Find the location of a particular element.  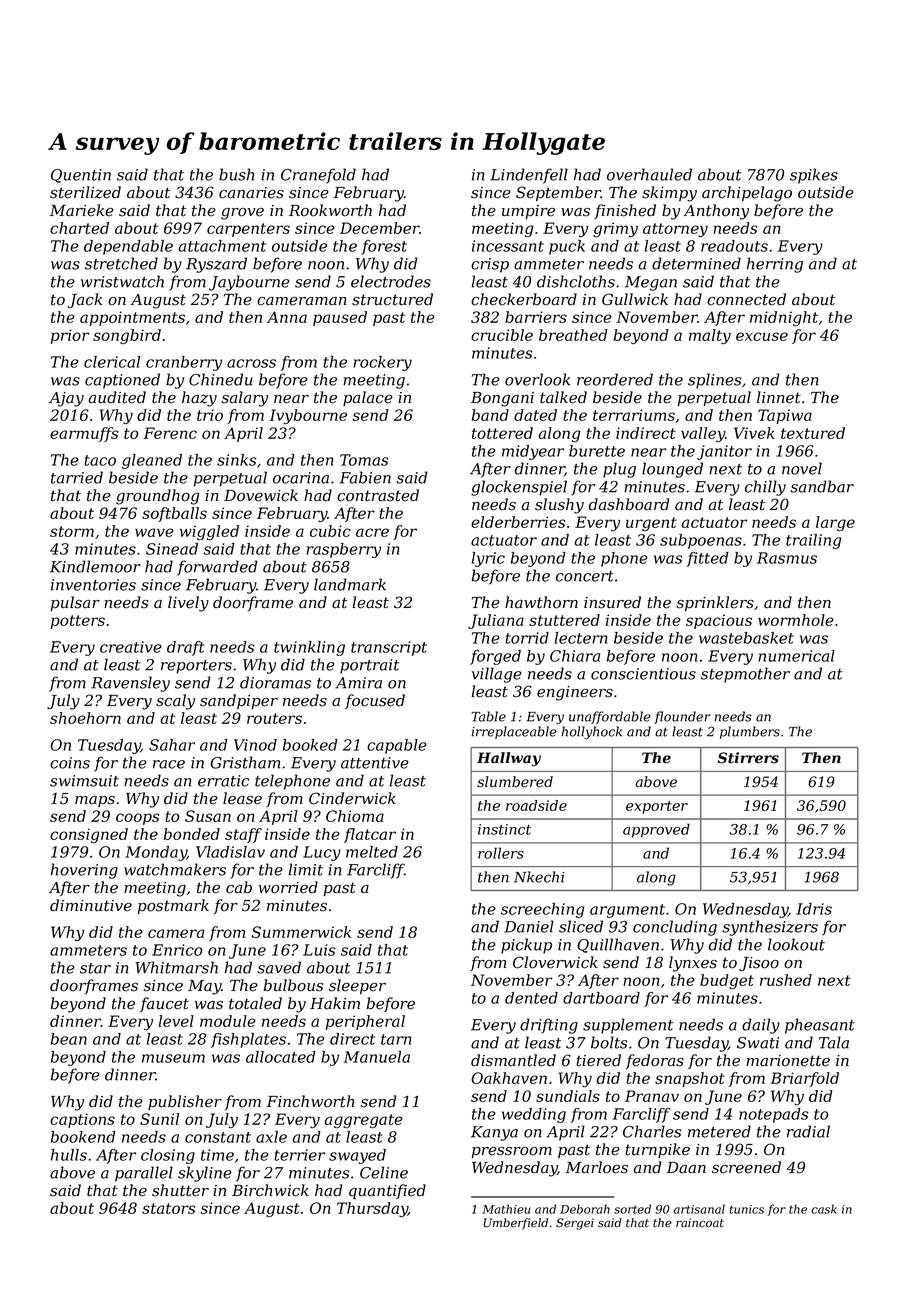

earmuffs is located at coordinates (84, 434).
